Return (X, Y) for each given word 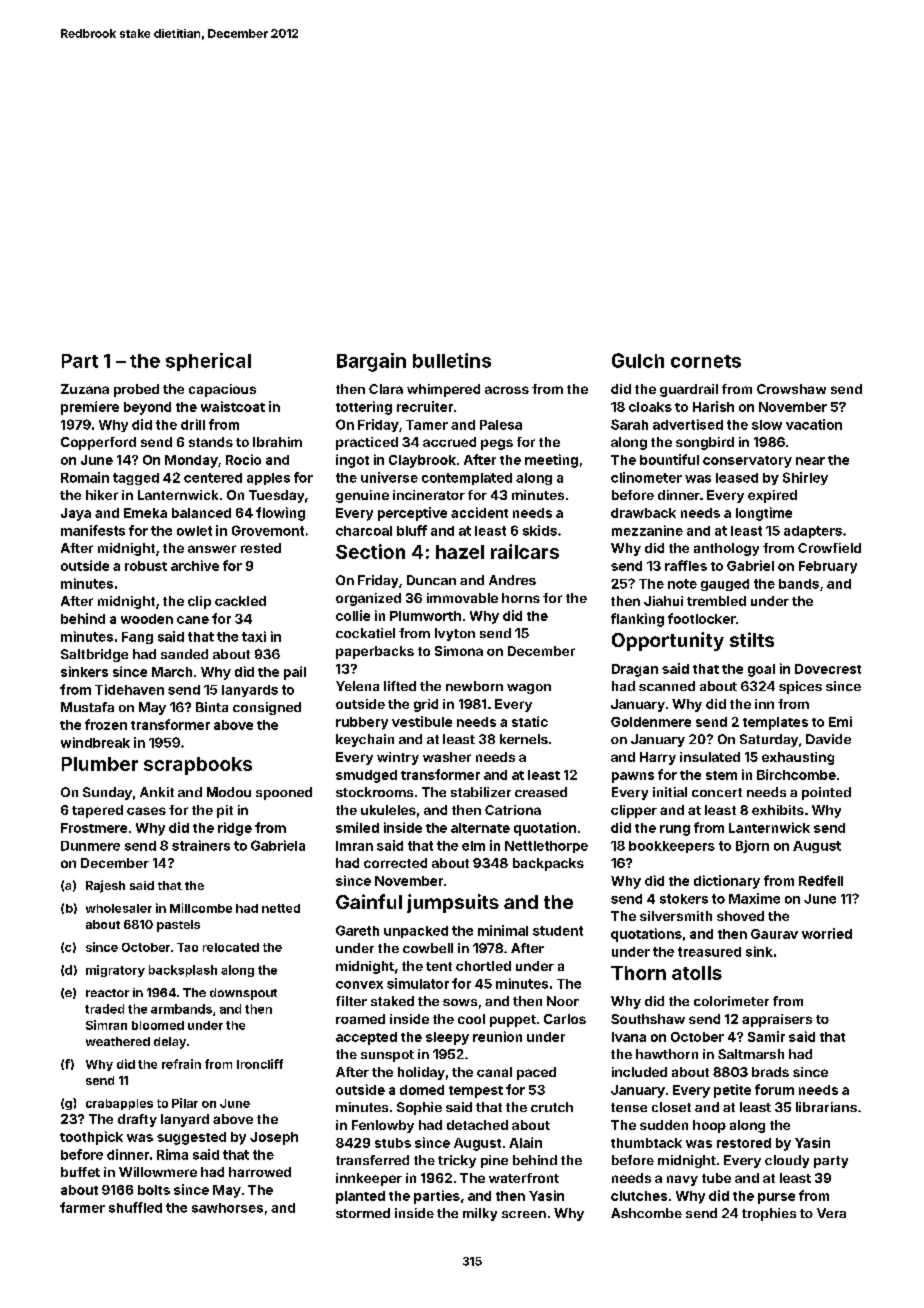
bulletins (452, 360)
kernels (524, 739)
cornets (706, 361)
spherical (208, 362)
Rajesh (105, 886)
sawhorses (227, 1208)
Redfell (821, 880)
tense (629, 1107)
